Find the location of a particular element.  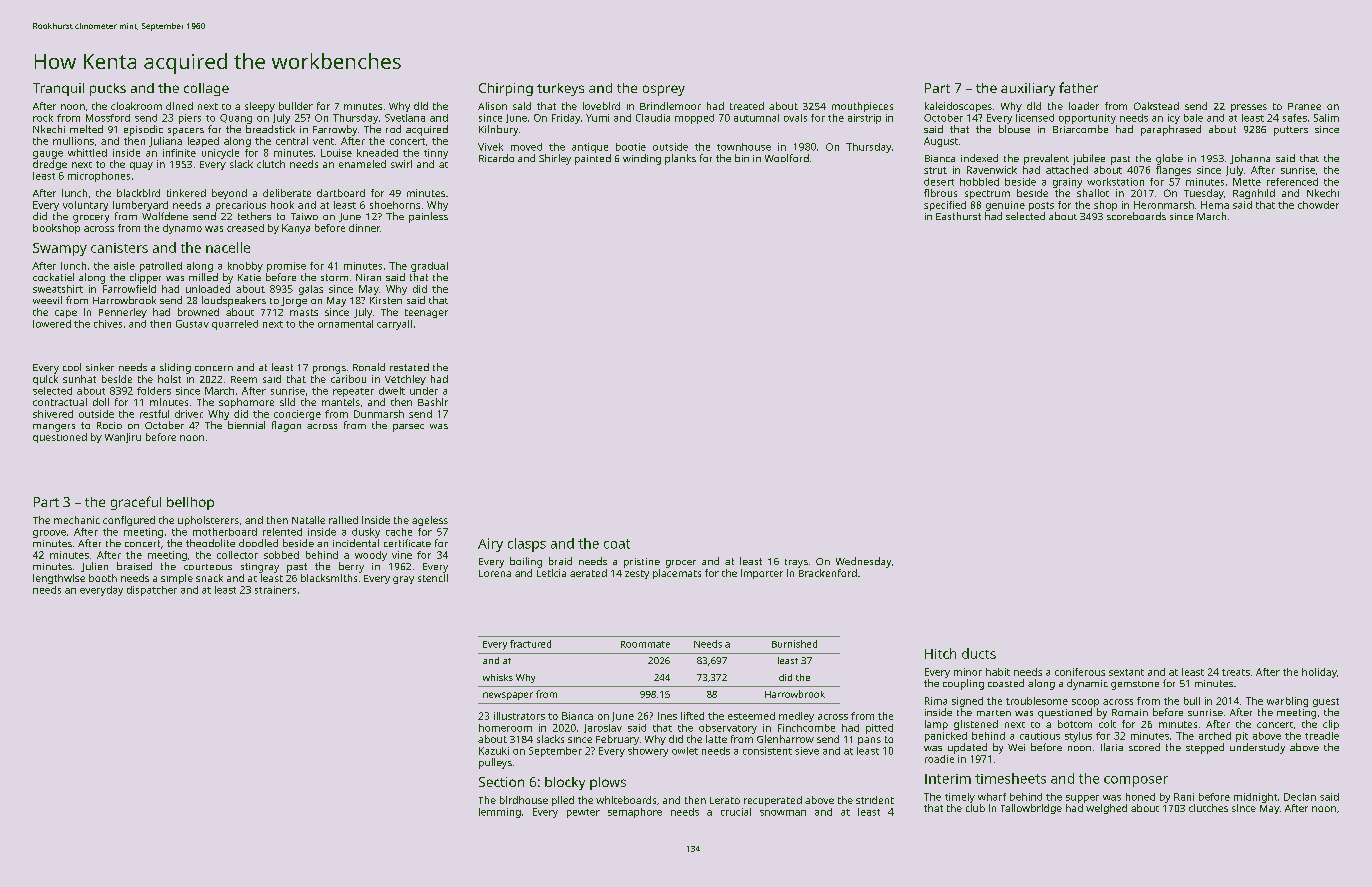

chowder is located at coordinates (1318, 205).
